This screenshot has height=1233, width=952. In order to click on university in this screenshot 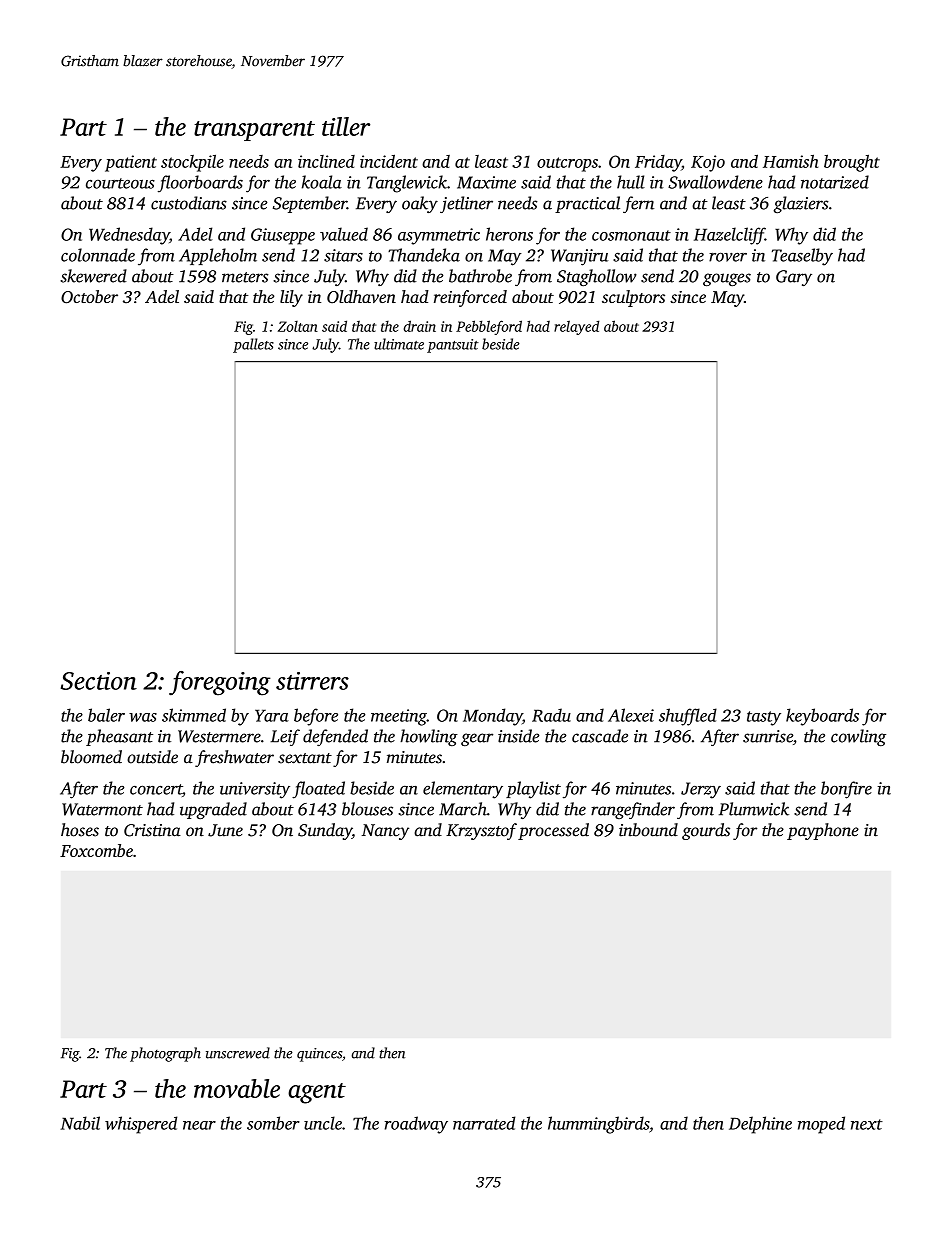, I will do `click(255, 790)`.
